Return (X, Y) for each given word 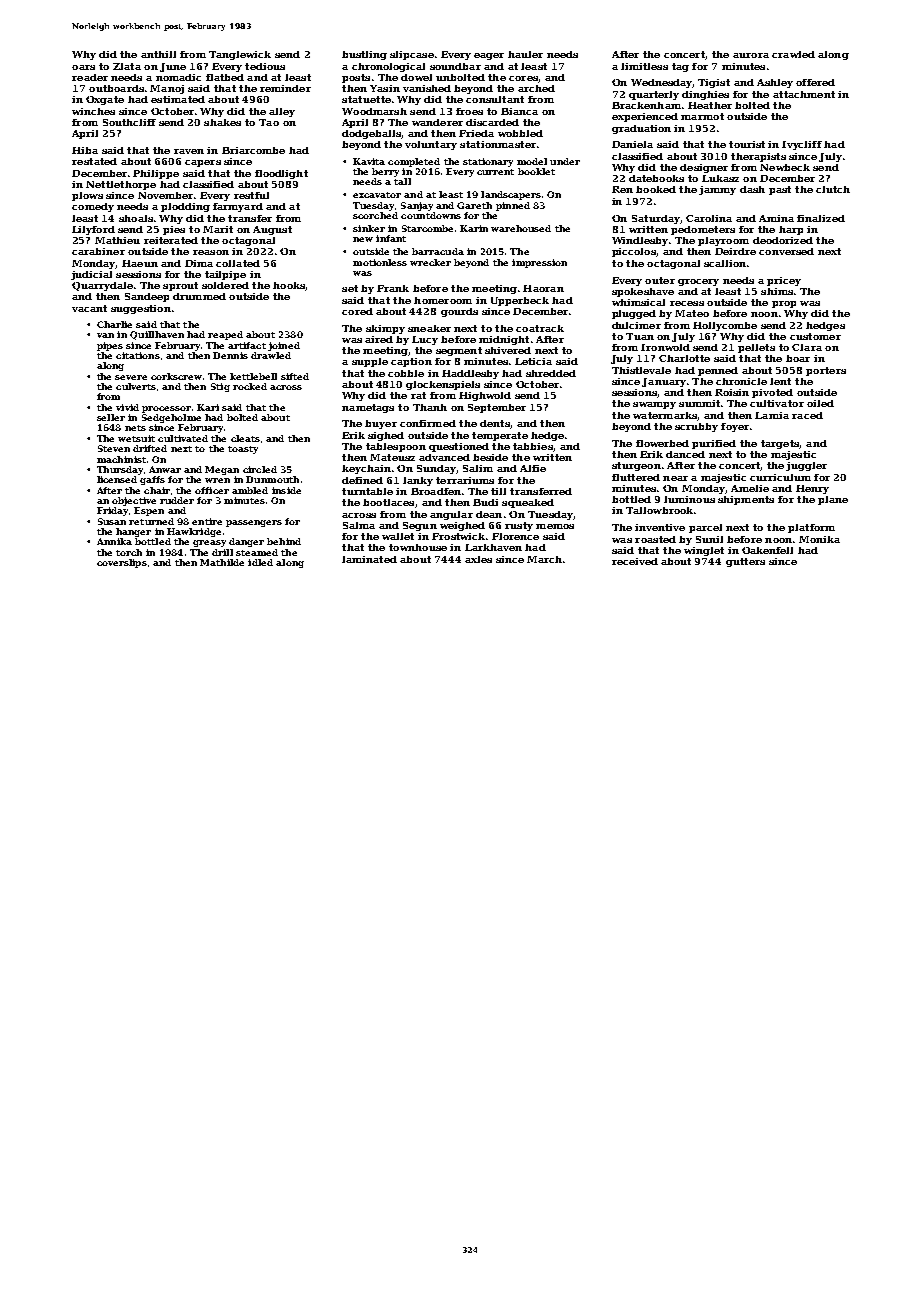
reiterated (171, 240)
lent (780, 381)
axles (478, 559)
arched (536, 88)
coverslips (122, 563)
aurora (751, 55)
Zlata (127, 66)
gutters (745, 562)
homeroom (443, 300)
